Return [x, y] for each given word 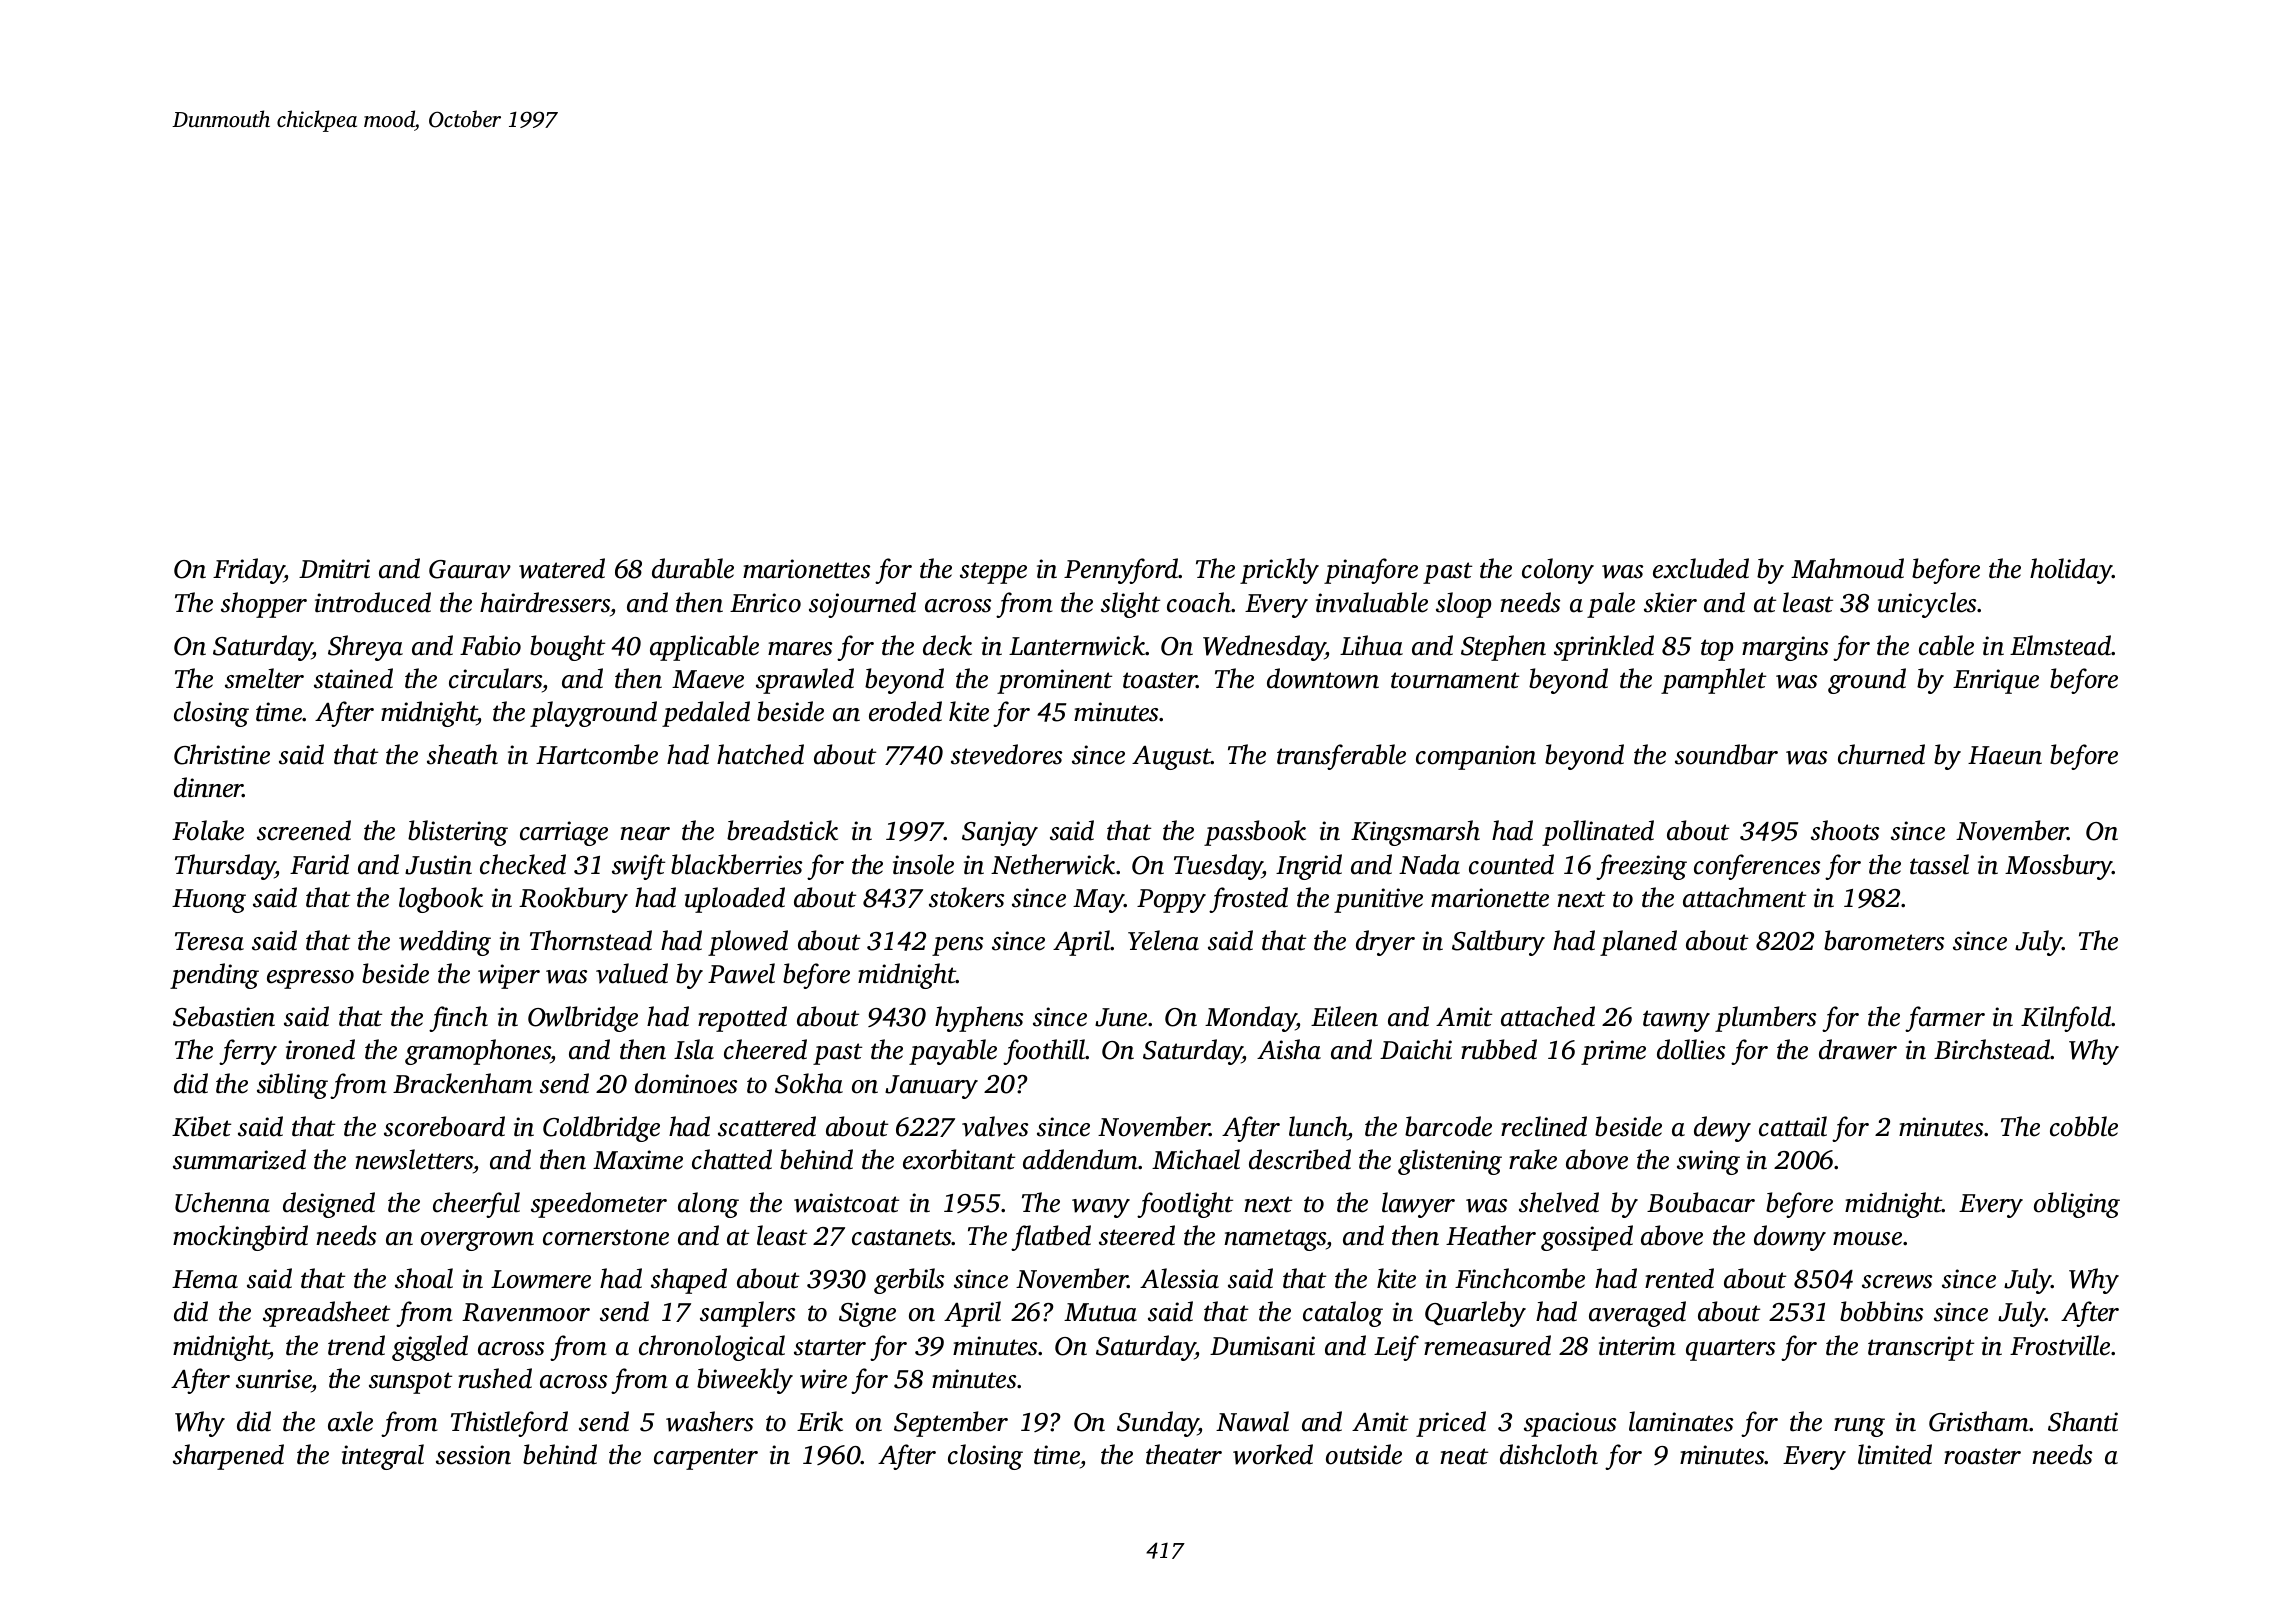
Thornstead [591, 940]
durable [693, 568]
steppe [993, 573]
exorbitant [959, 1159]
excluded [1701, 568]
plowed [748, 943]
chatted [732, 1159]
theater [1184, 1454]
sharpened [228, 1457]
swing [1708, 1162]
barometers [1884, 940]
